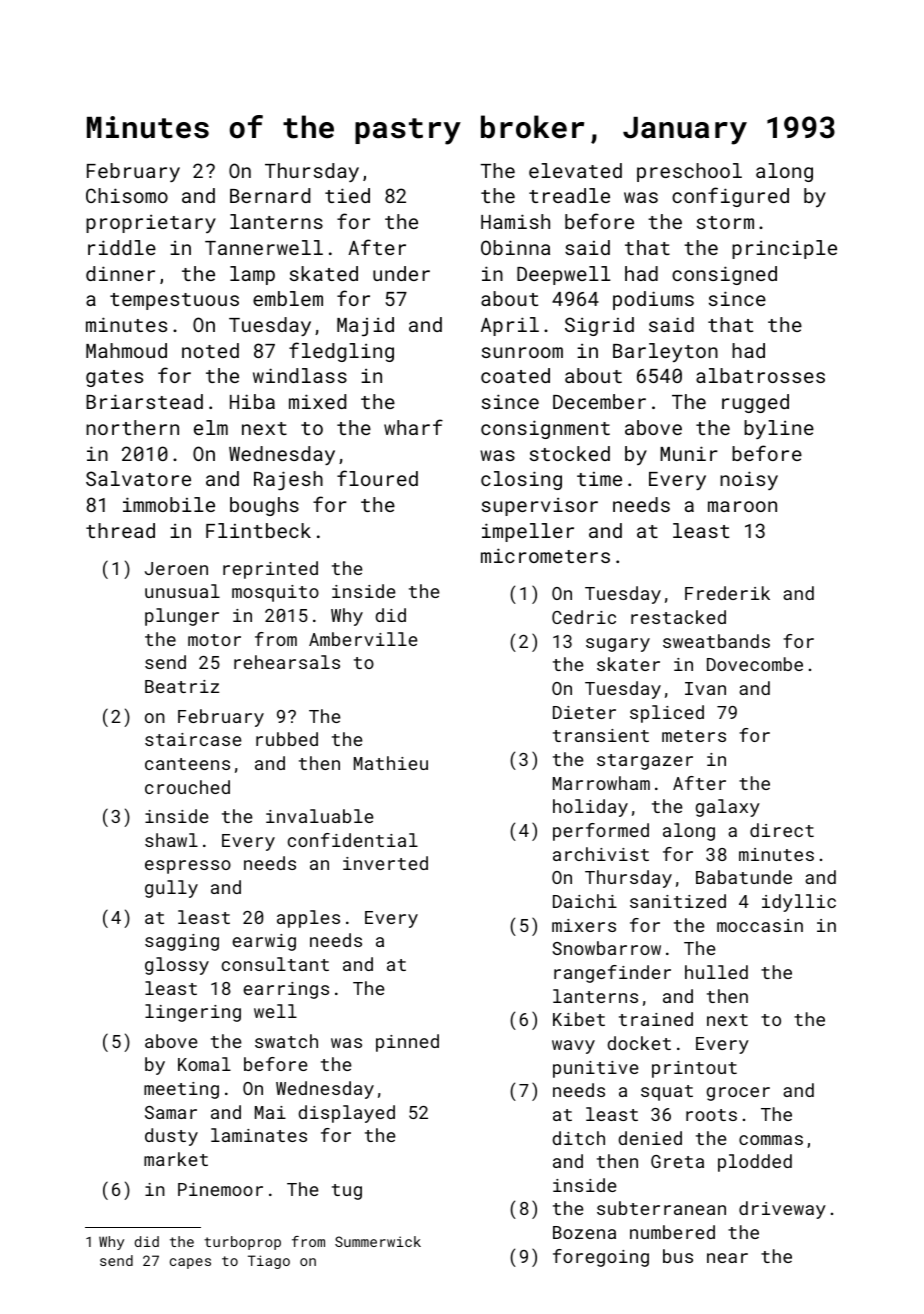 This screenshot has height=1314, width=924. Describe the element at coordinates (521, 480) in the screenshot. I see `closing` at that location.
